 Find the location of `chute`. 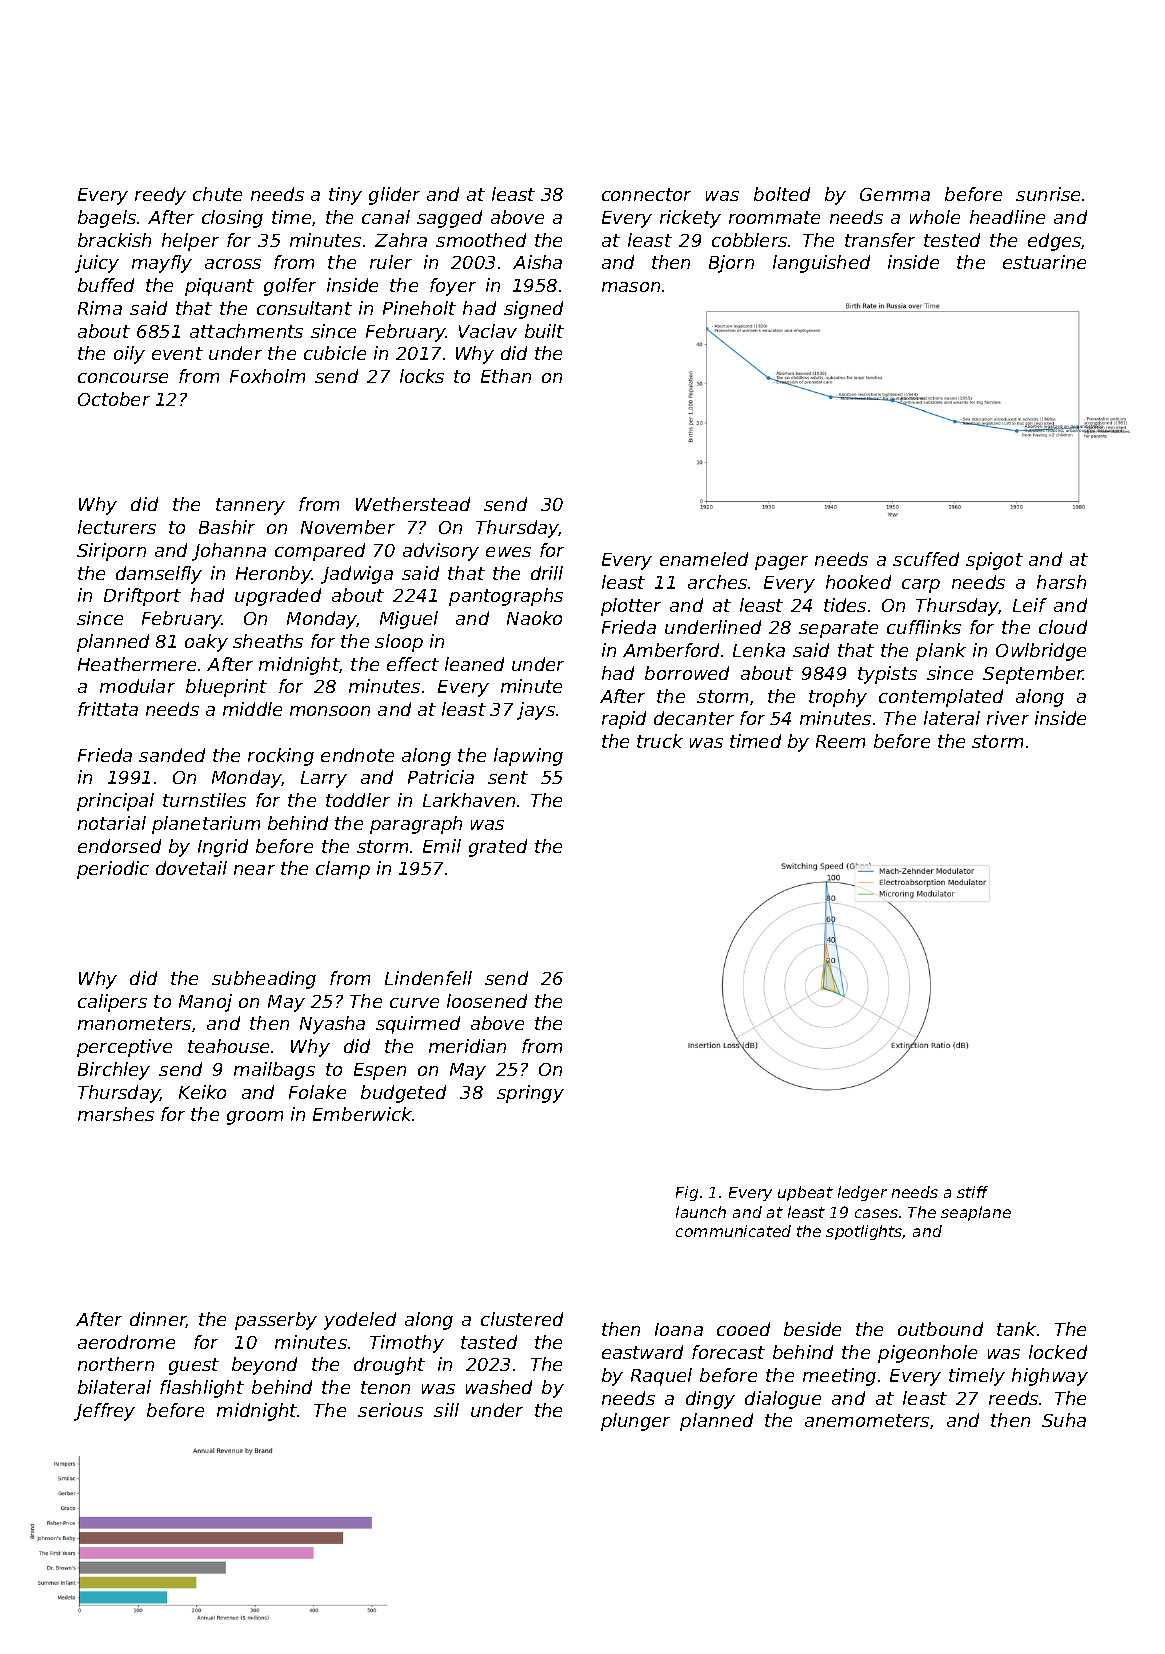

chute is located at coordinates (217, 194).
